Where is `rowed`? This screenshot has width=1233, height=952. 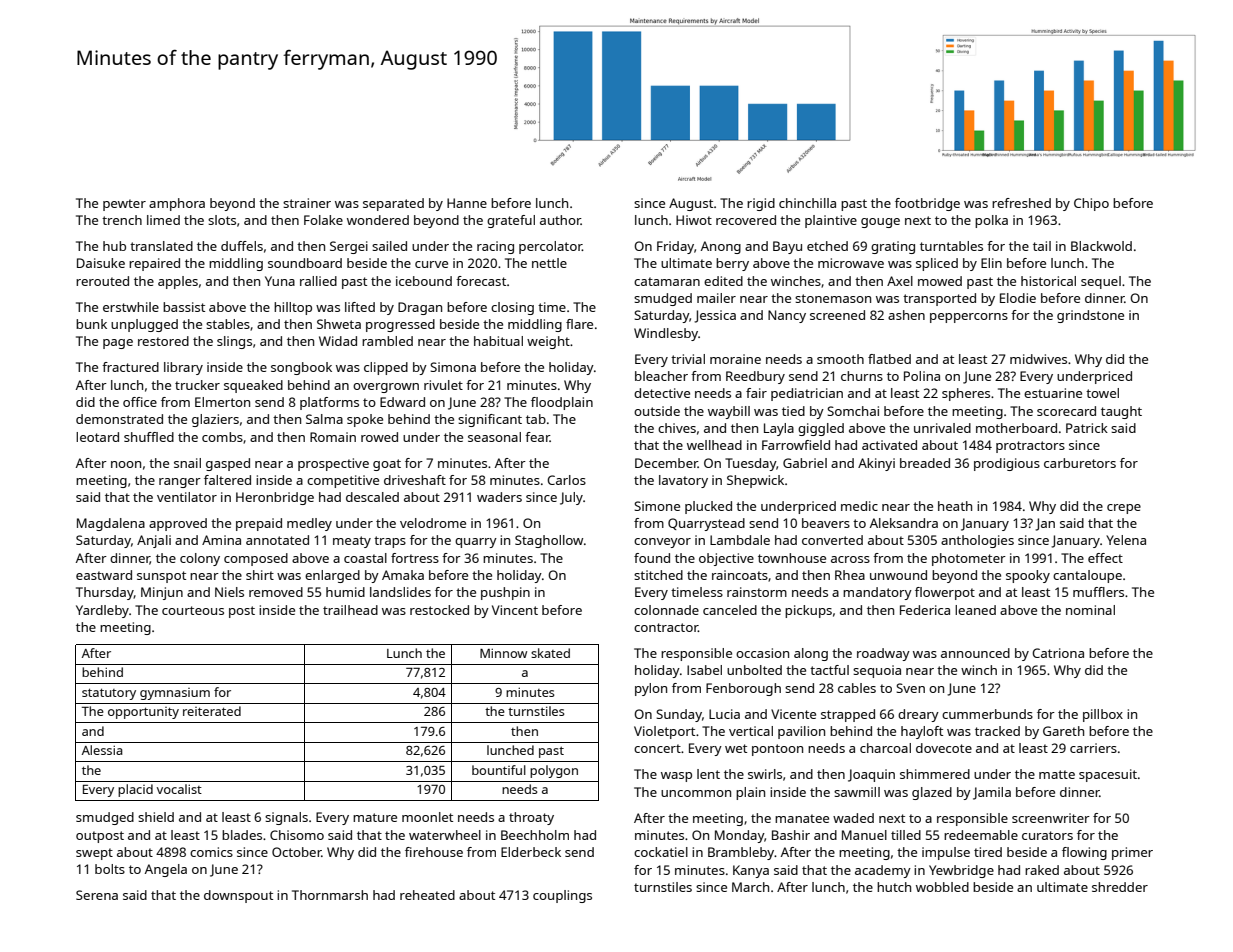
rowed is located at coordinates (379, 437).
